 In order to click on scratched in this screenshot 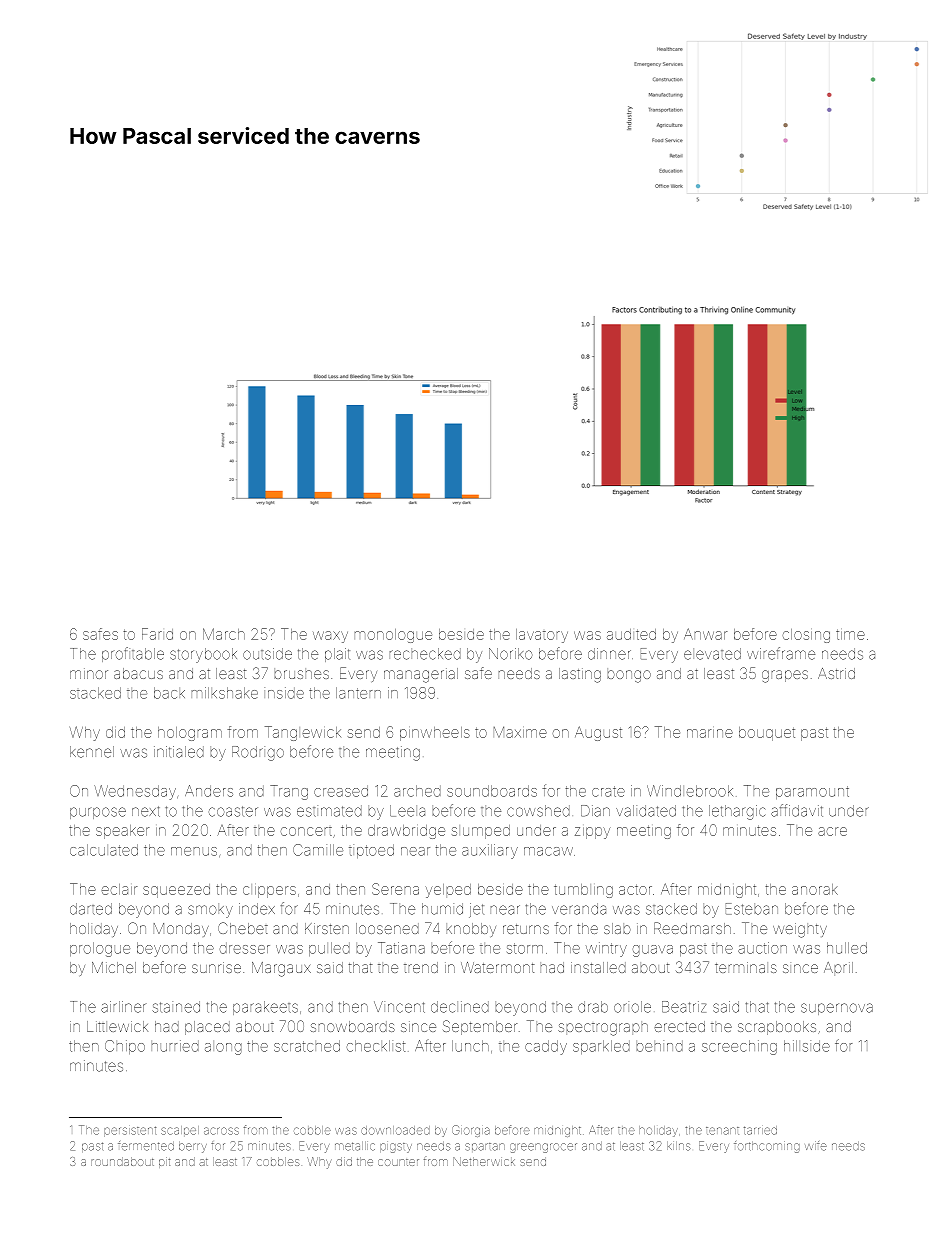, I will do `click(307, 1046)`.
